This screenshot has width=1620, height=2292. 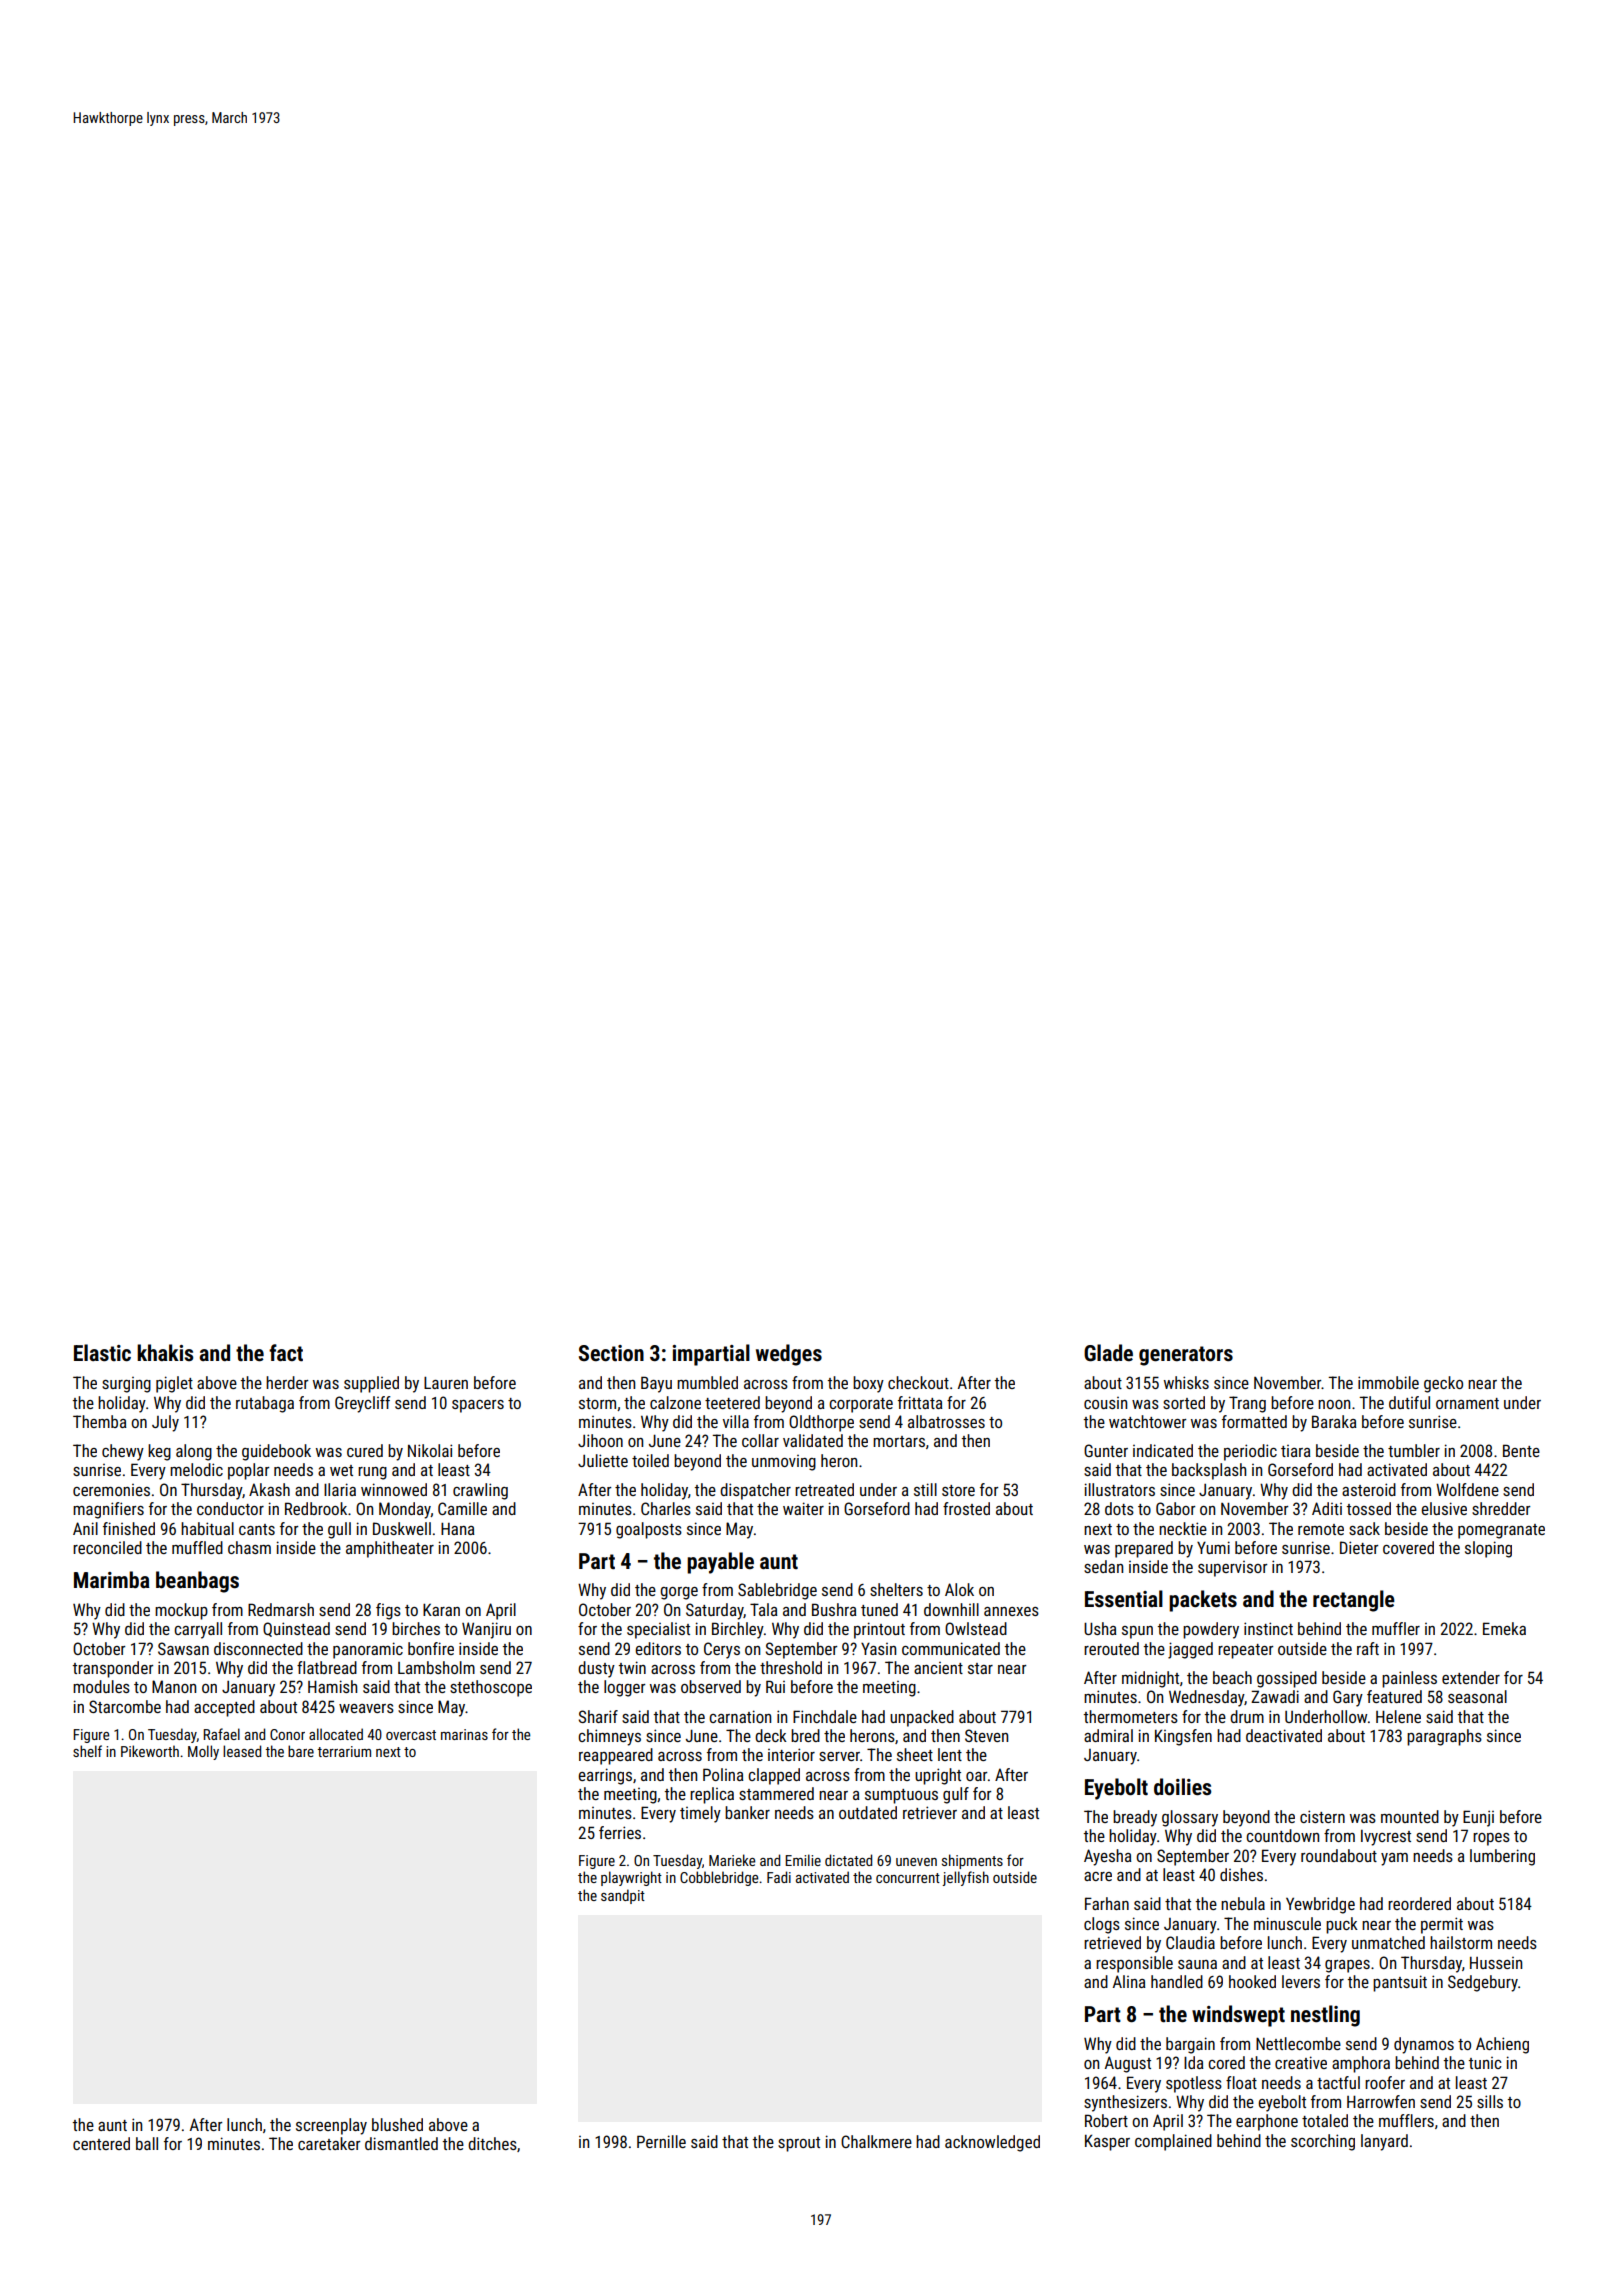 What do you see at coordinates (87, 1751) in the screenshot?
I see `shelf` at bounding box center [87, 1751].
